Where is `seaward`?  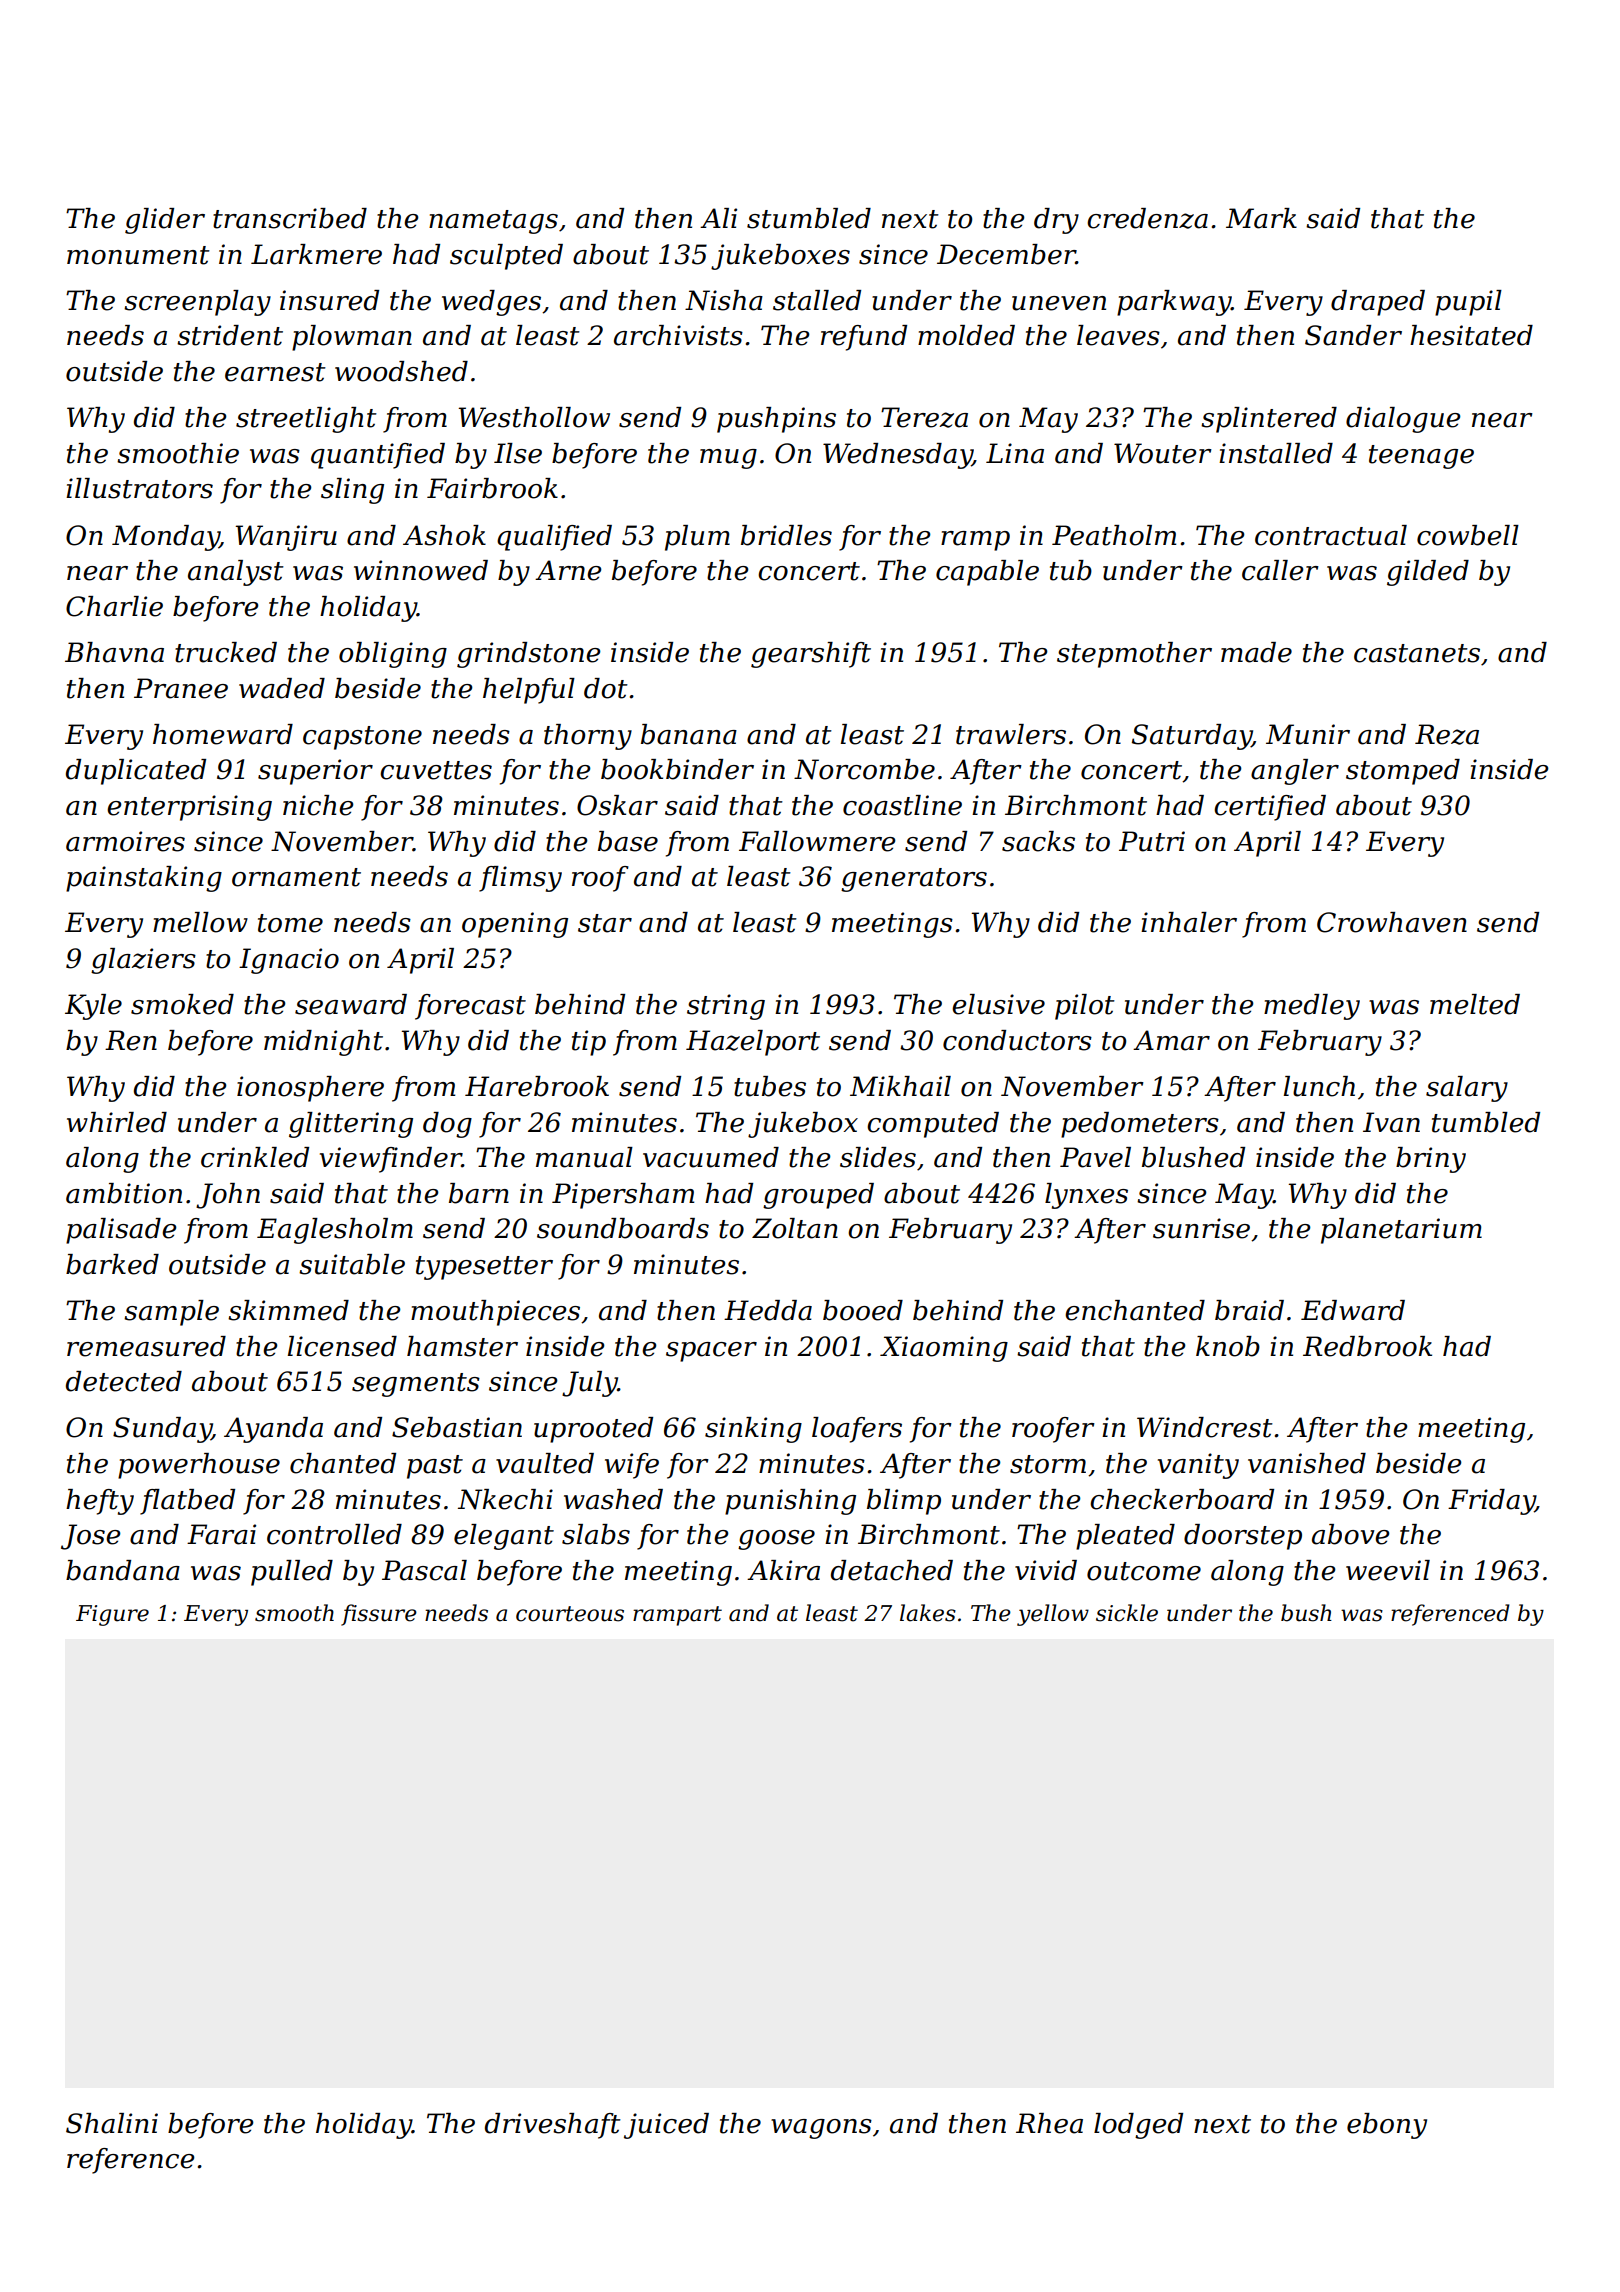 seaward is located at coordinates (351, 1004).
